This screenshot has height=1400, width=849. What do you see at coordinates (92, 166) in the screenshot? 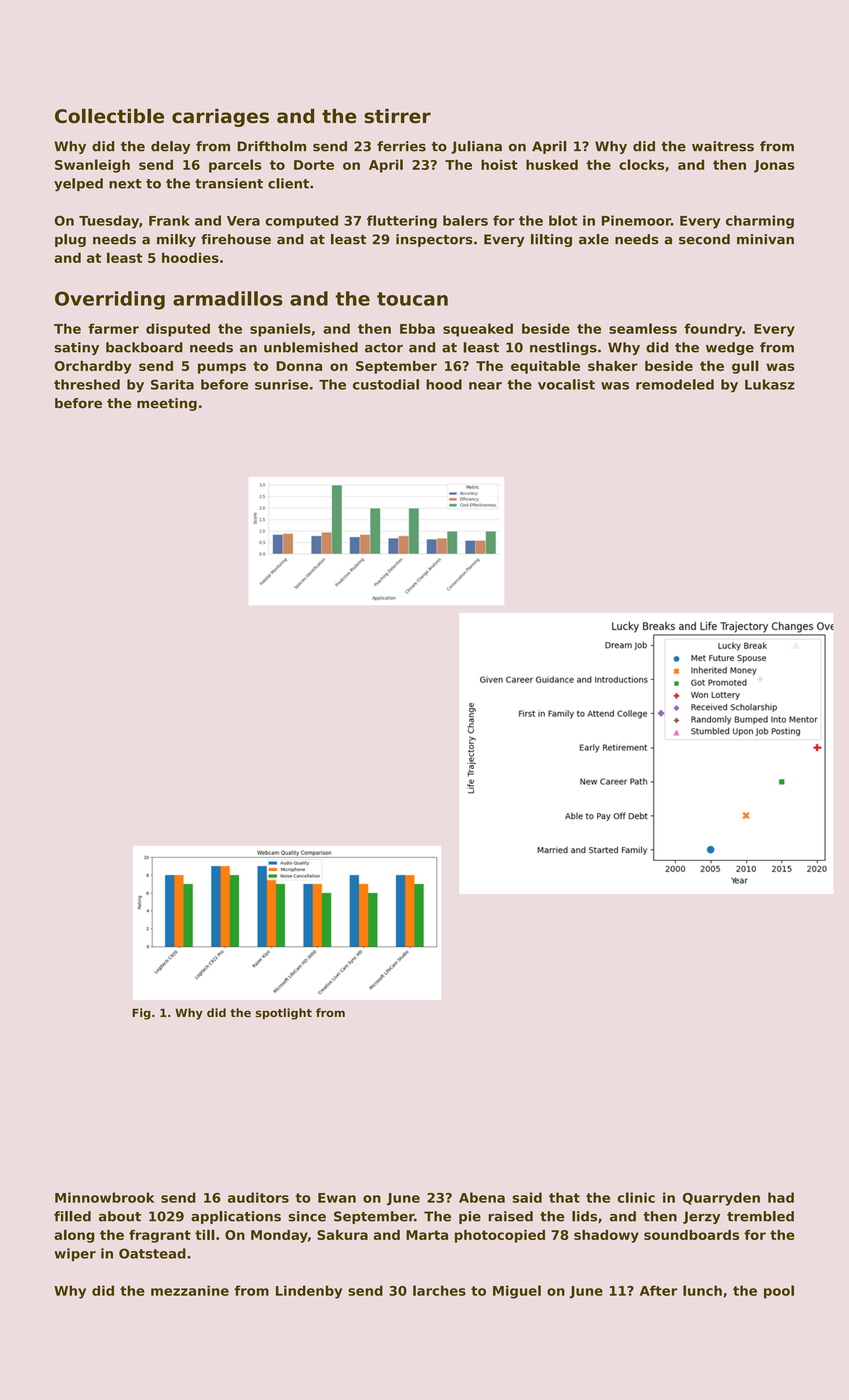
I see `Swanleigh` at bounding box center [92, 166].
